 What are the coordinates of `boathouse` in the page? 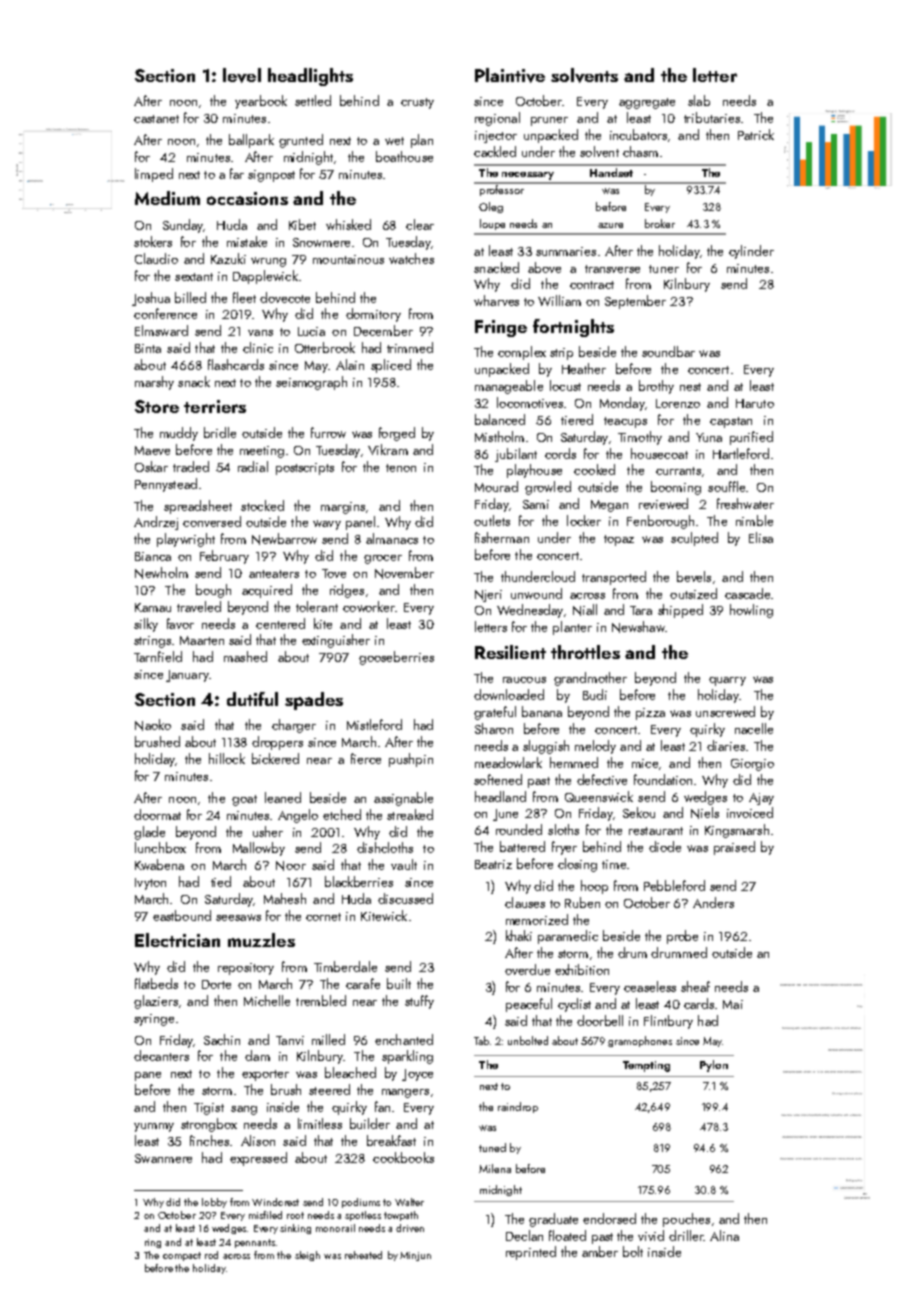 It's located at (404, 156).
